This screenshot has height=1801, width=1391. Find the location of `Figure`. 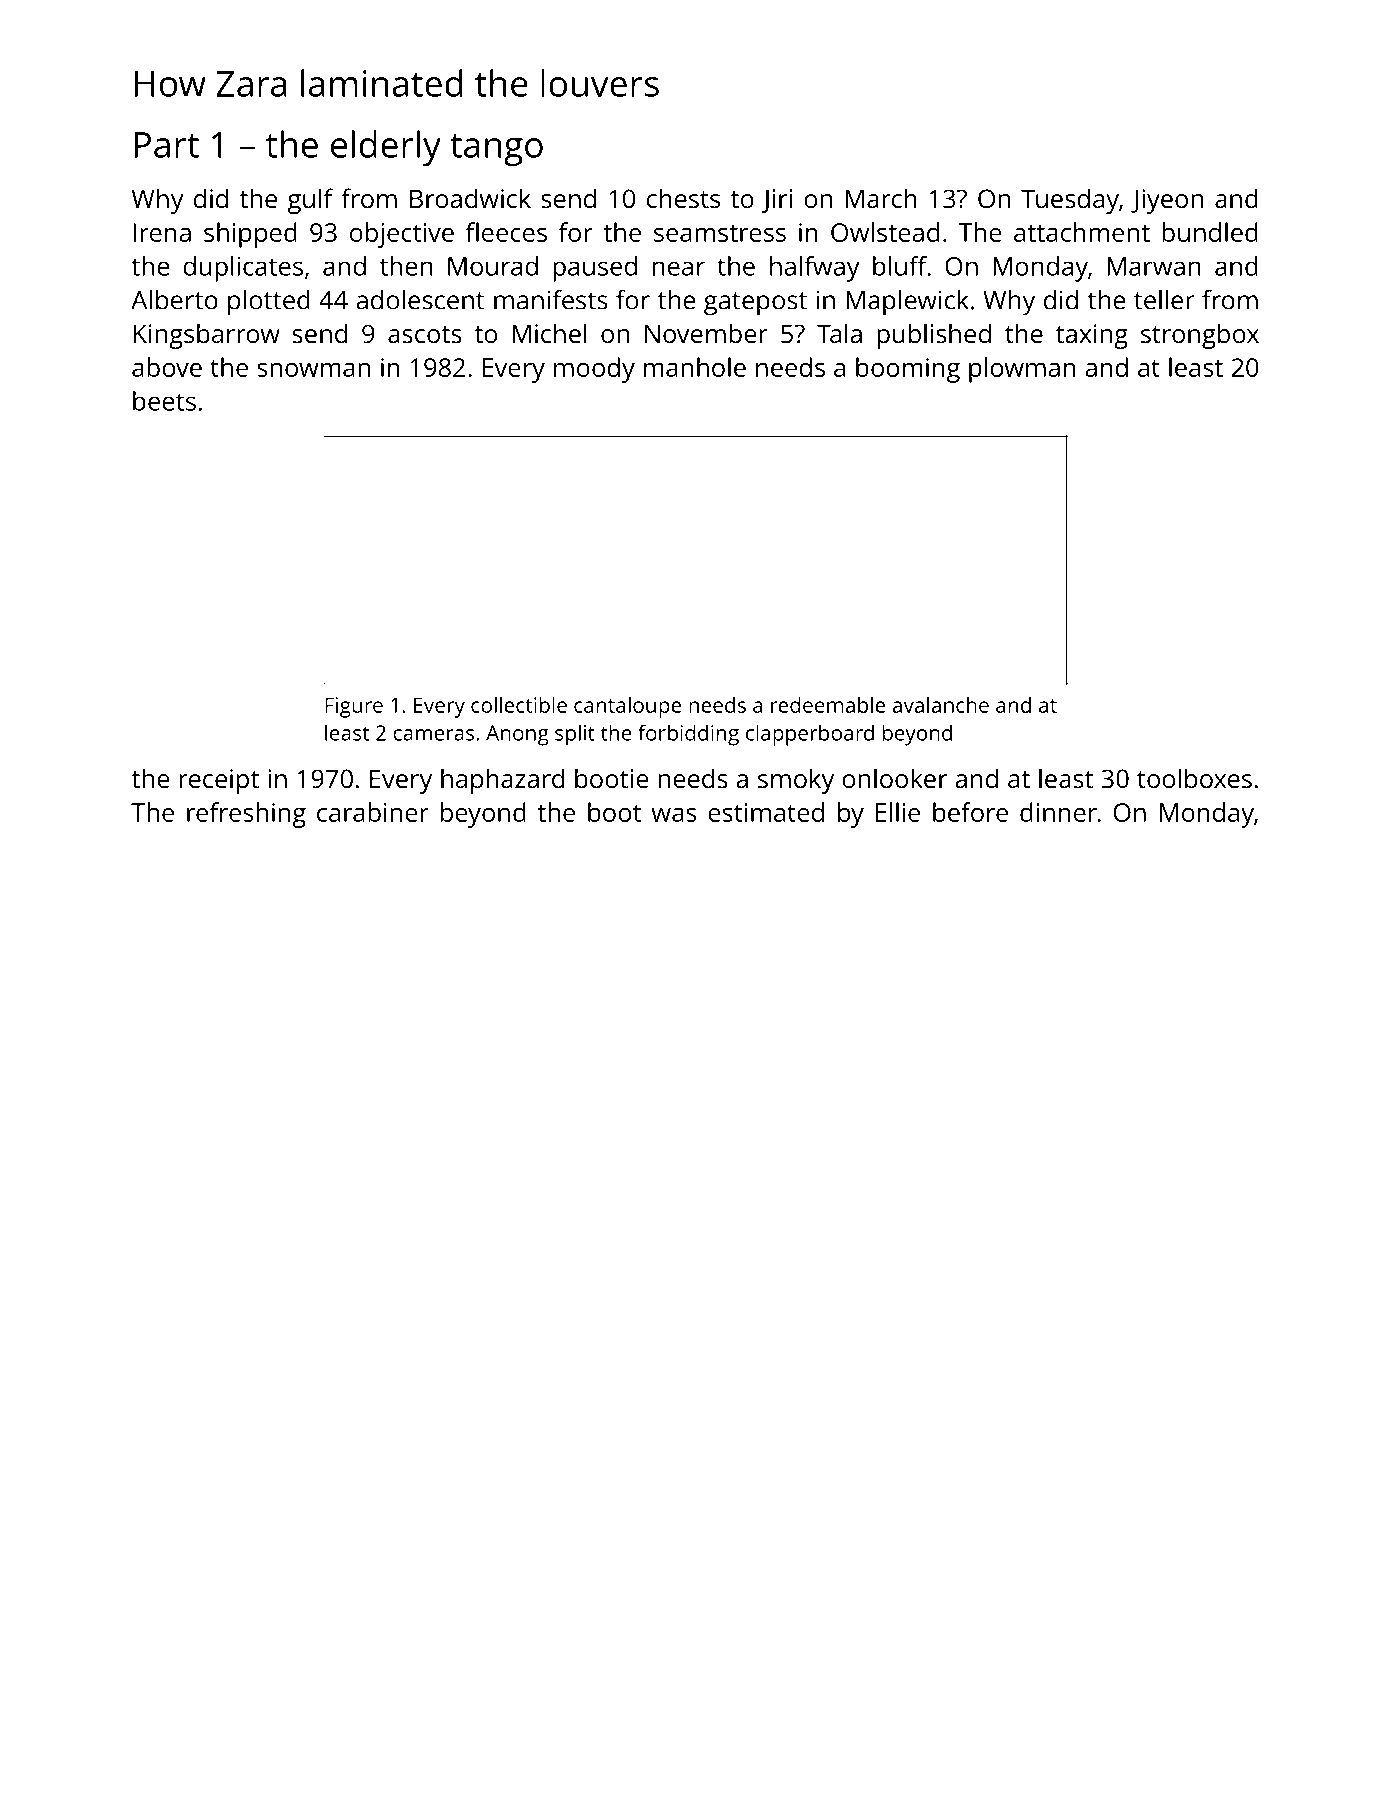

Figure is located at coordinates (354, 707).
